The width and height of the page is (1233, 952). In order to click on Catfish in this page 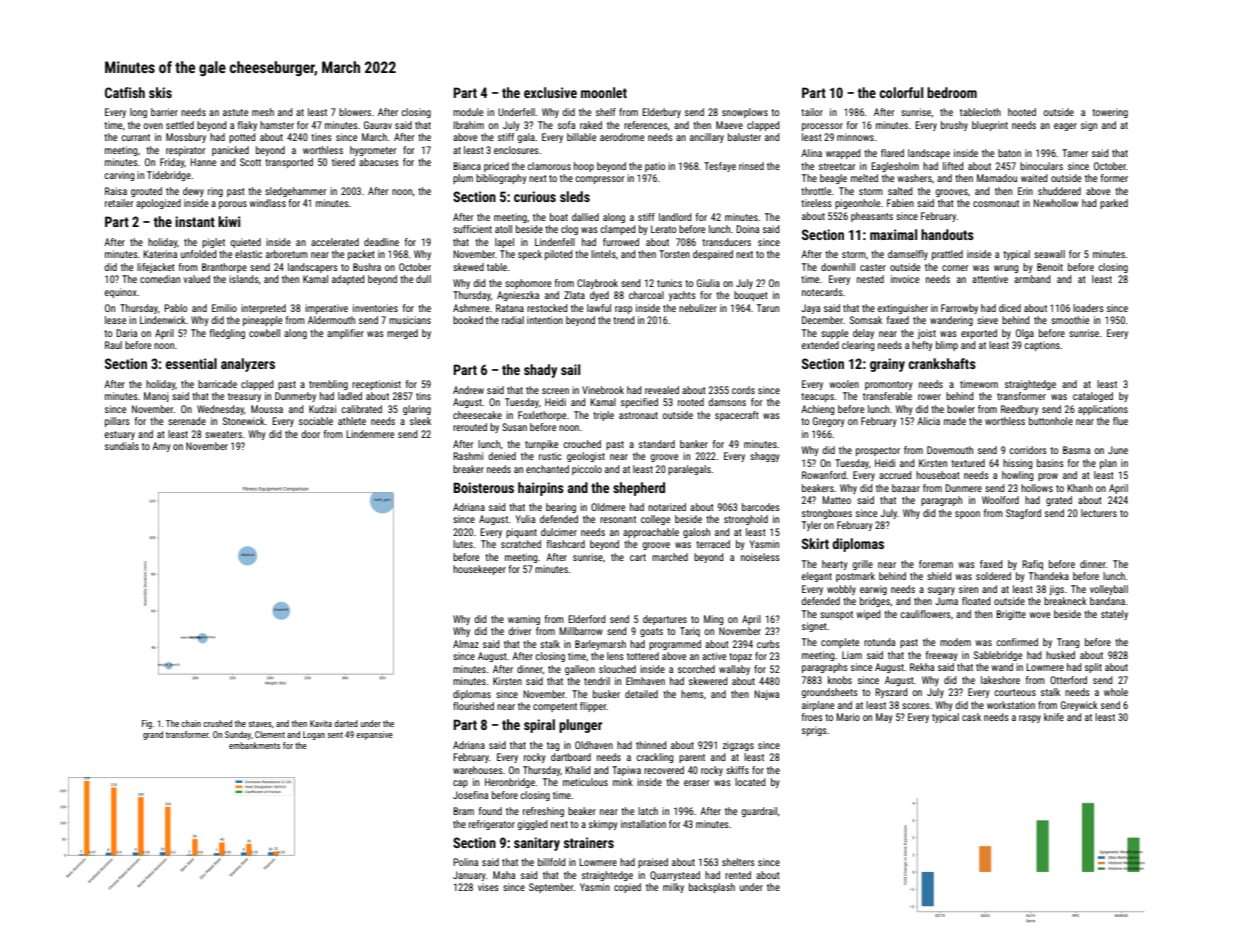, I will do `click(125, 92)`.
